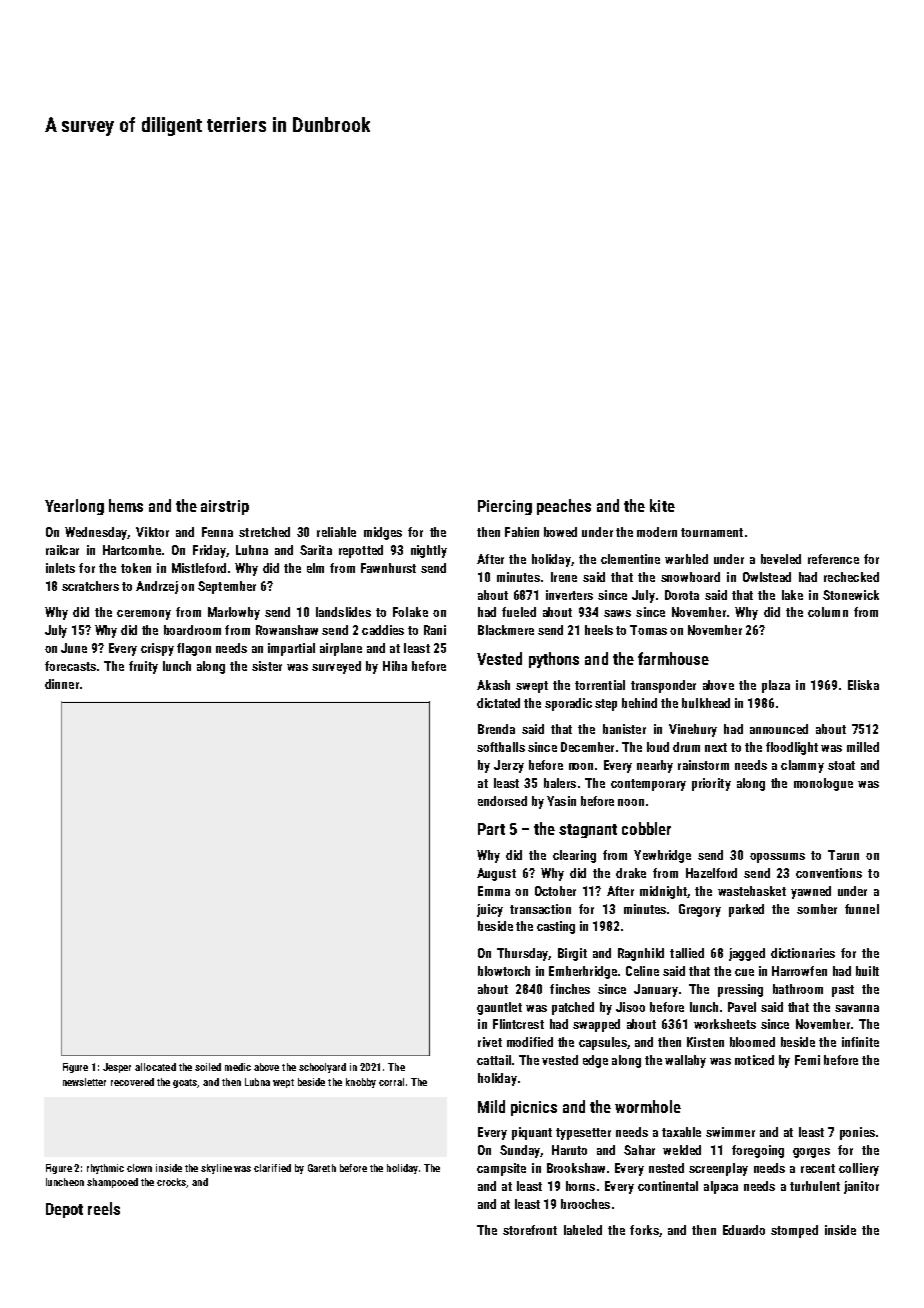 This screenshot has width=924, height=1308. I want to click on column, so click(828, 612).
